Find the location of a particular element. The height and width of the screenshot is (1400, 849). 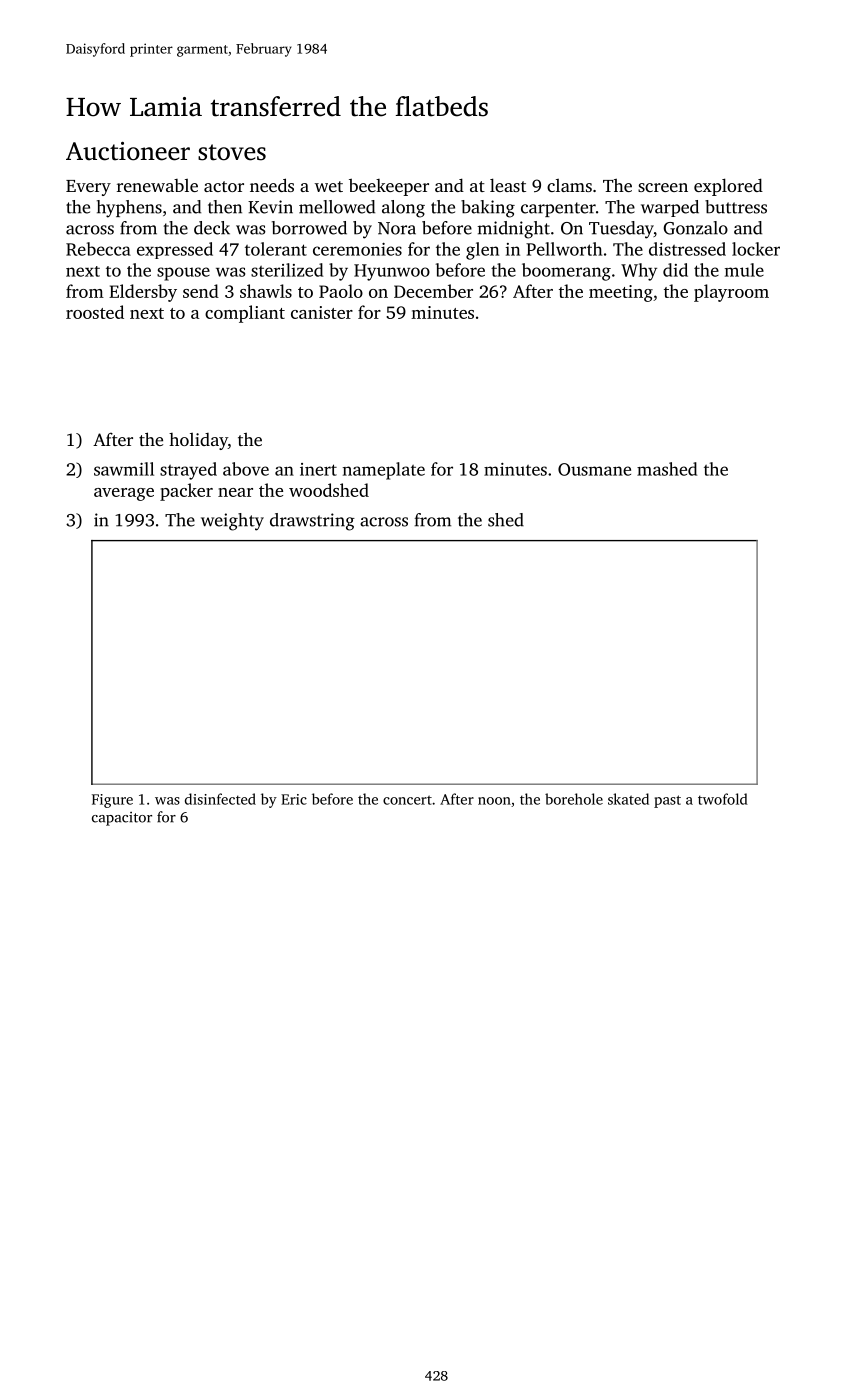

past is located at coordinates (667, 801).
